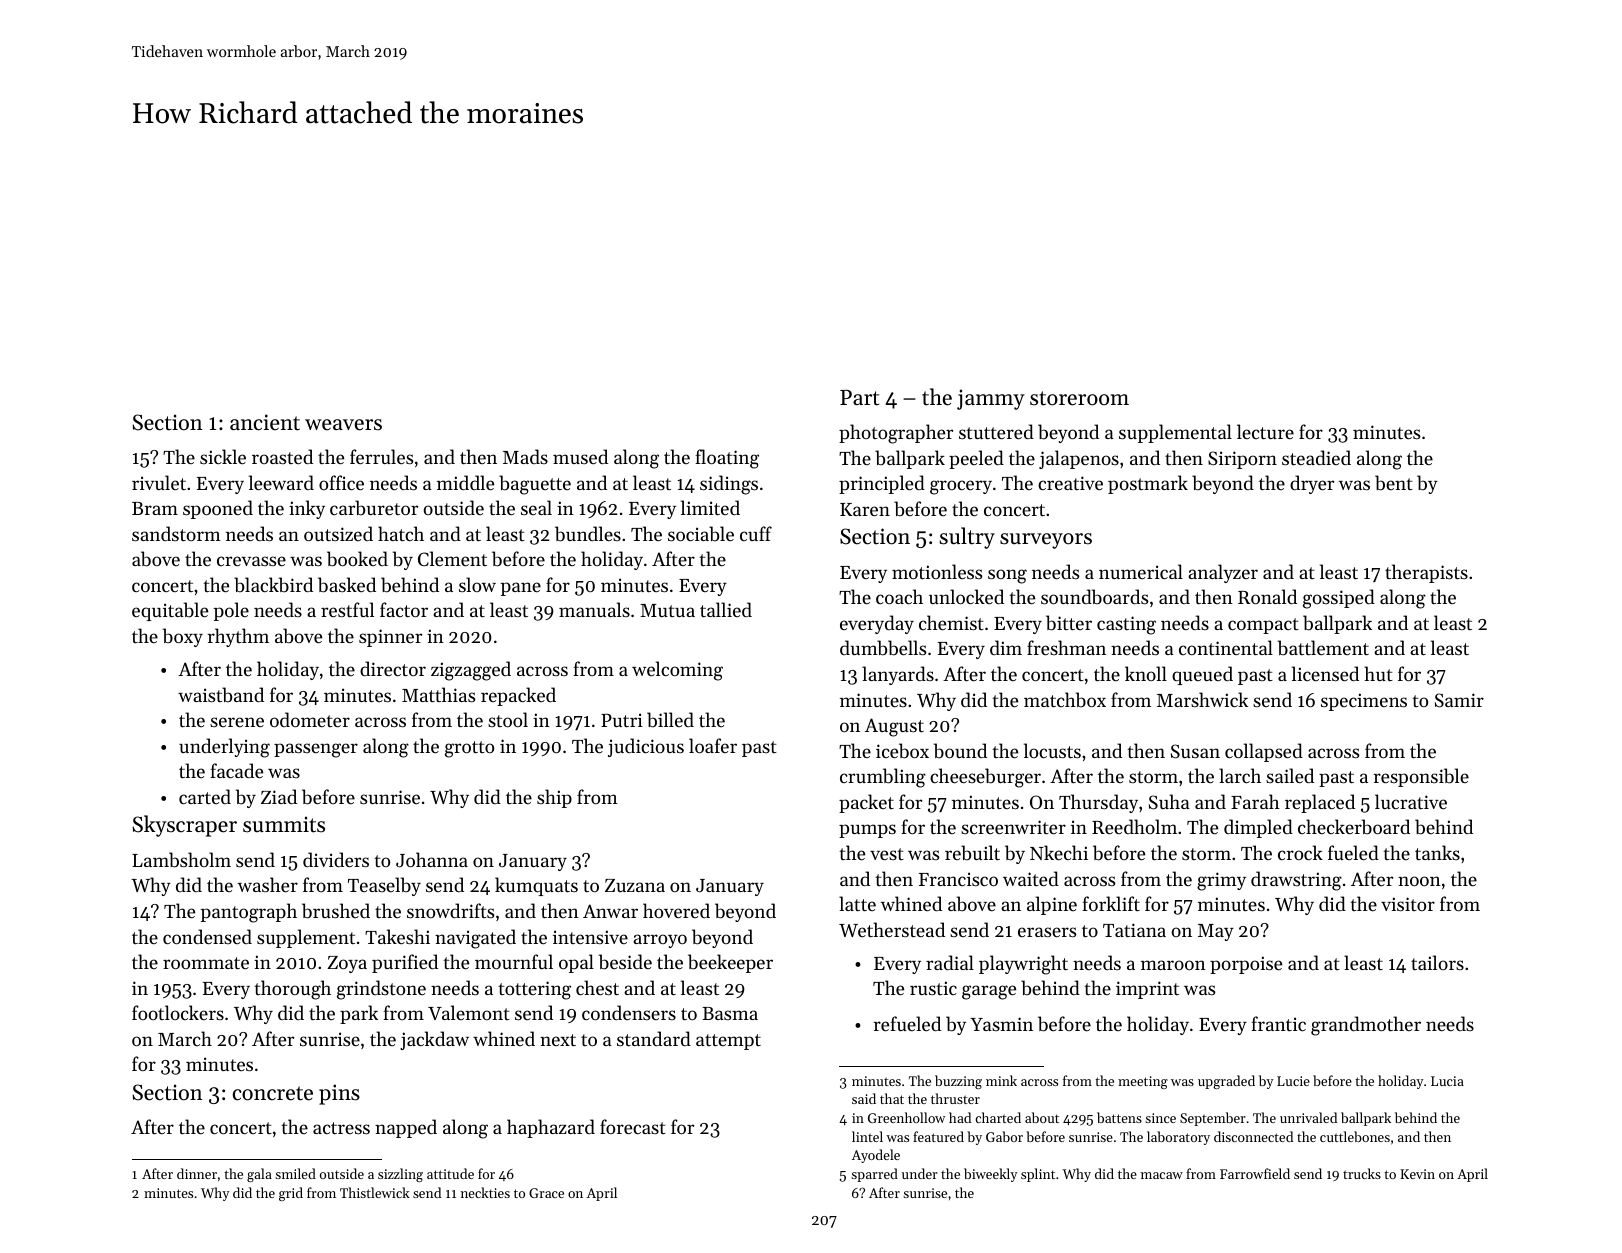  I want to click on postmark, so click(1148, 484).
